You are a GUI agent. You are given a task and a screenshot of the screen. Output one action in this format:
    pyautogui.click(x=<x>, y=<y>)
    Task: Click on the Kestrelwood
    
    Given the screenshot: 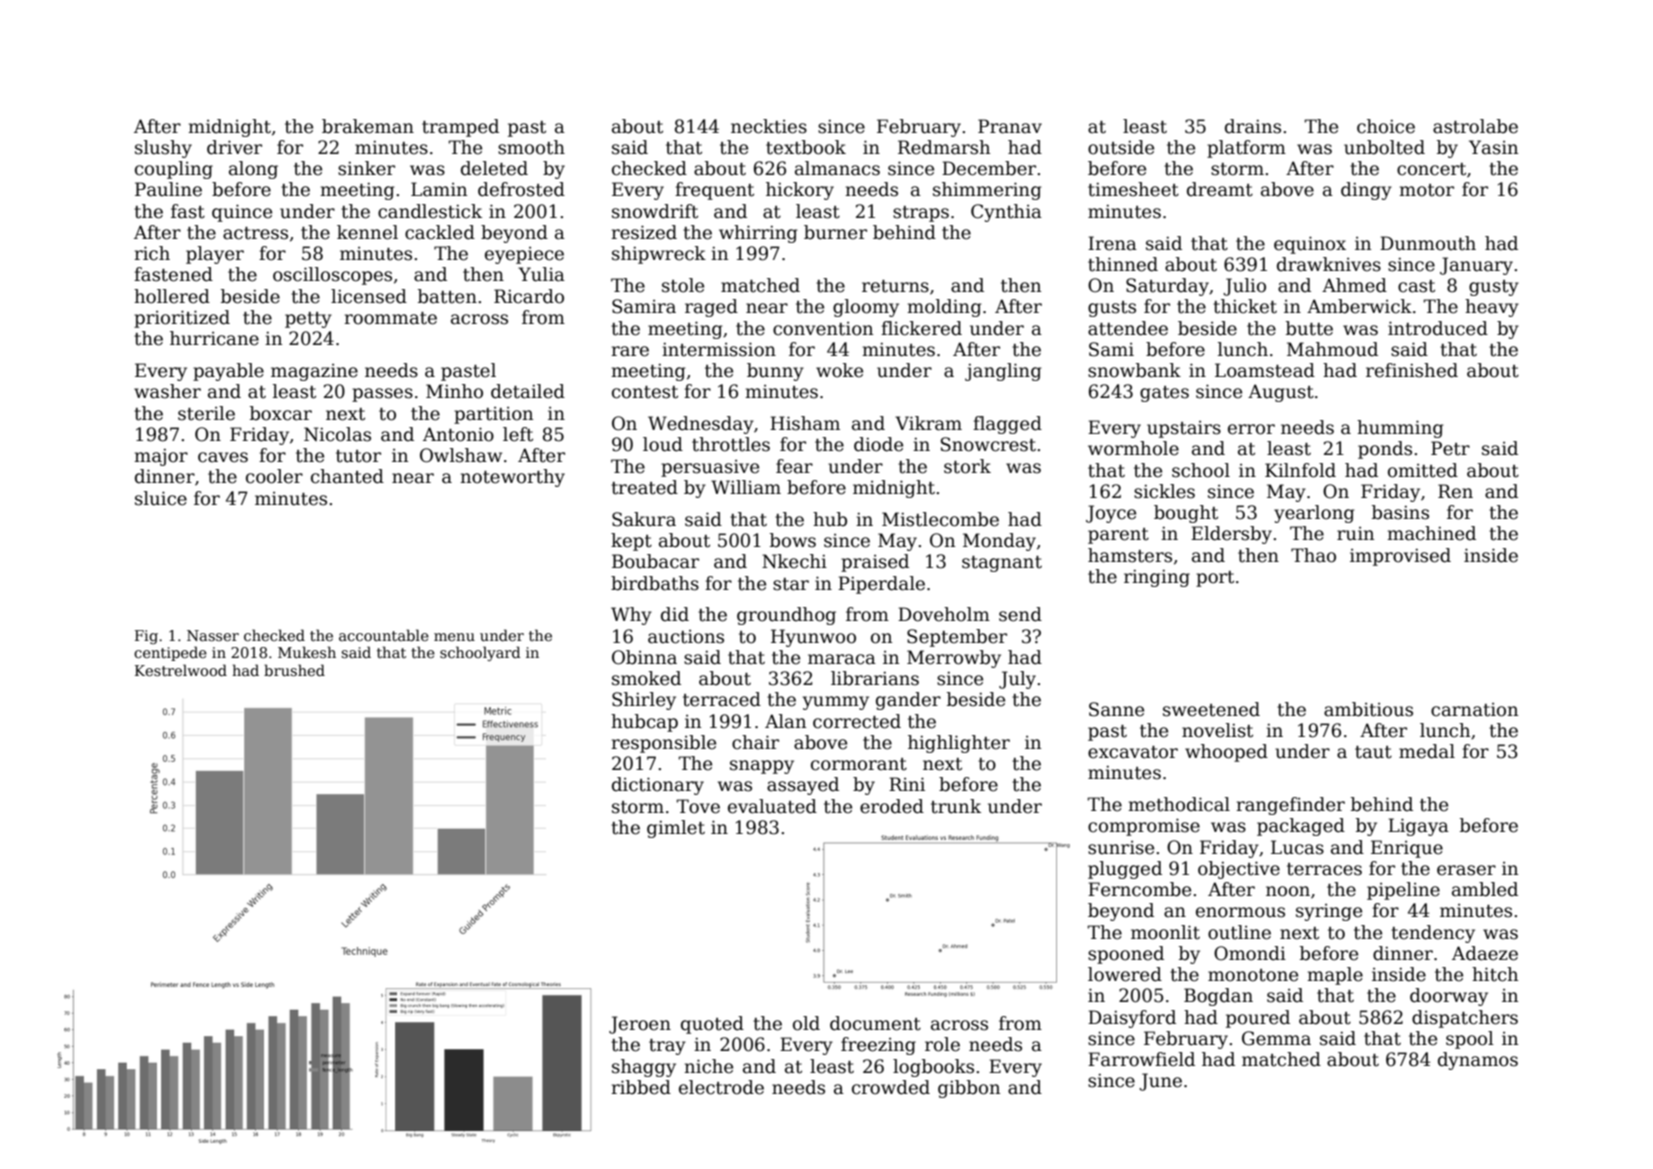 What is the action you would take?
    pyautogui.click(x=181, y=670)
